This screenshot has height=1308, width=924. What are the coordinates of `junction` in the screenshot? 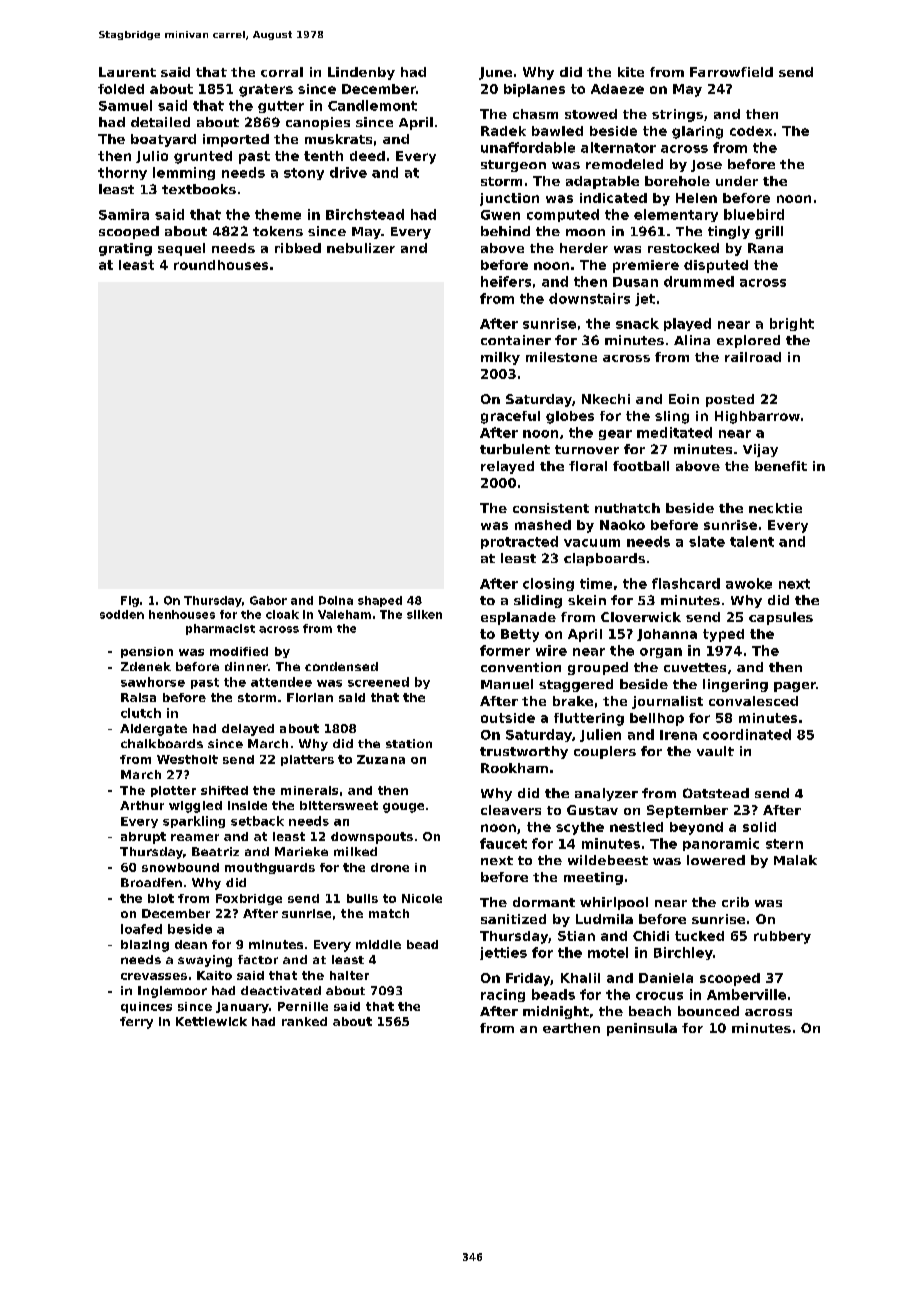 It's located at (509, 199).
